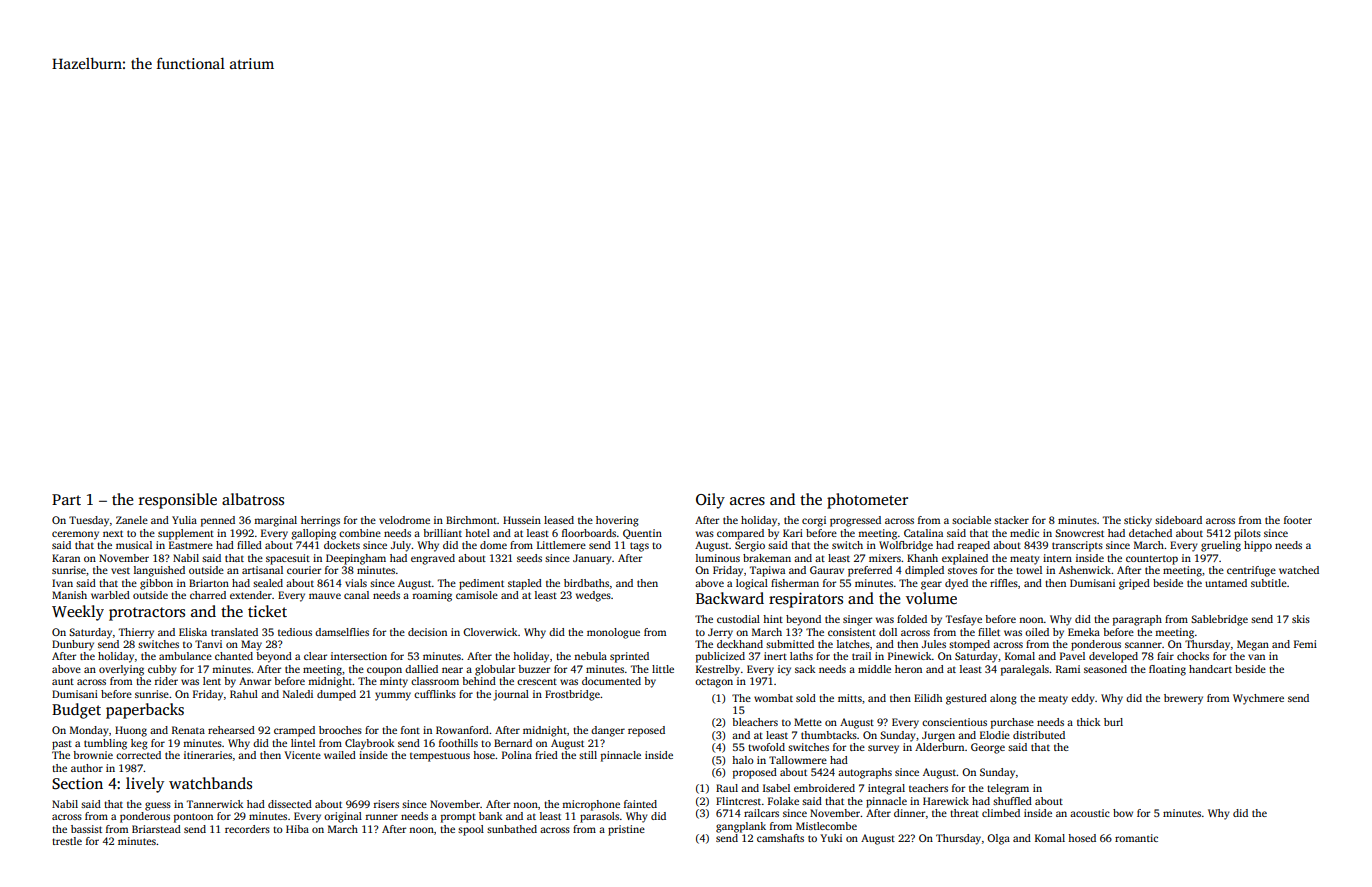 Image resolution: width=1372 pixels, height=887 pixels. What do you see at coordinates (247, 829) in the screenshot?
I see `recorders` at bounding box center [247, 829].
